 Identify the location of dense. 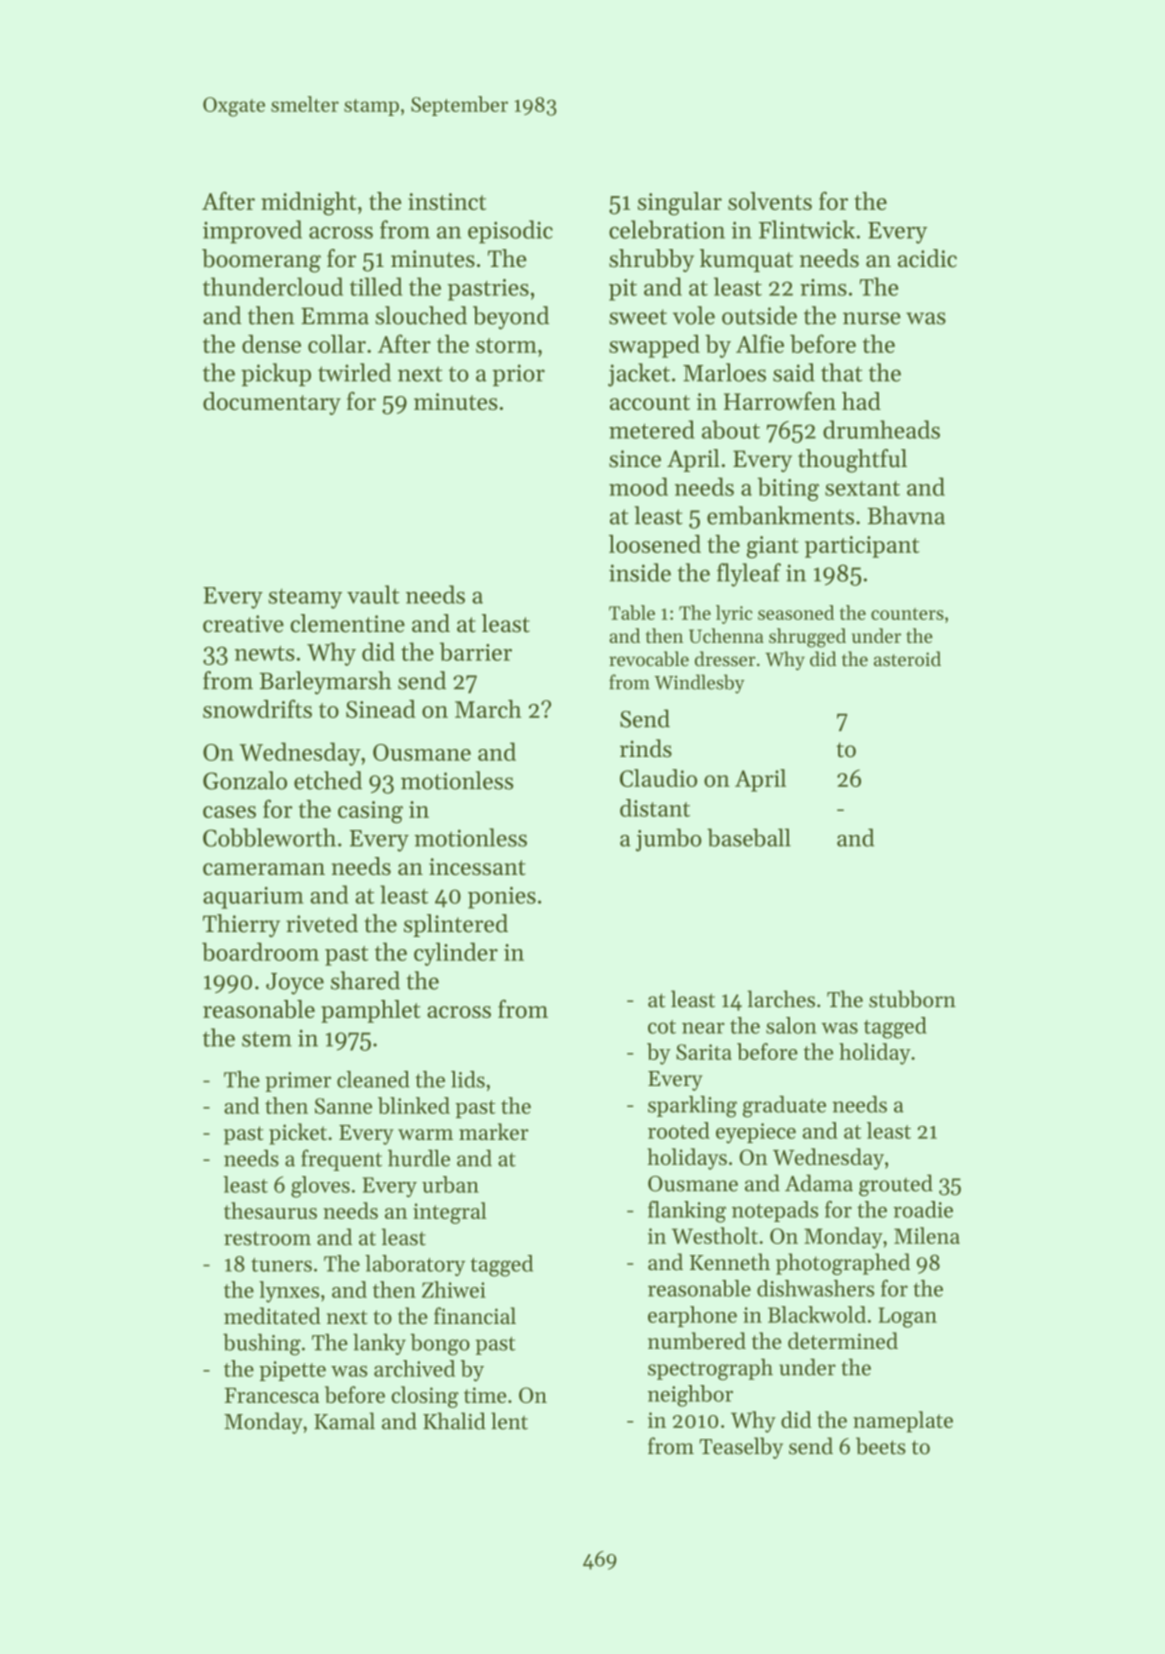
(271, 344).
